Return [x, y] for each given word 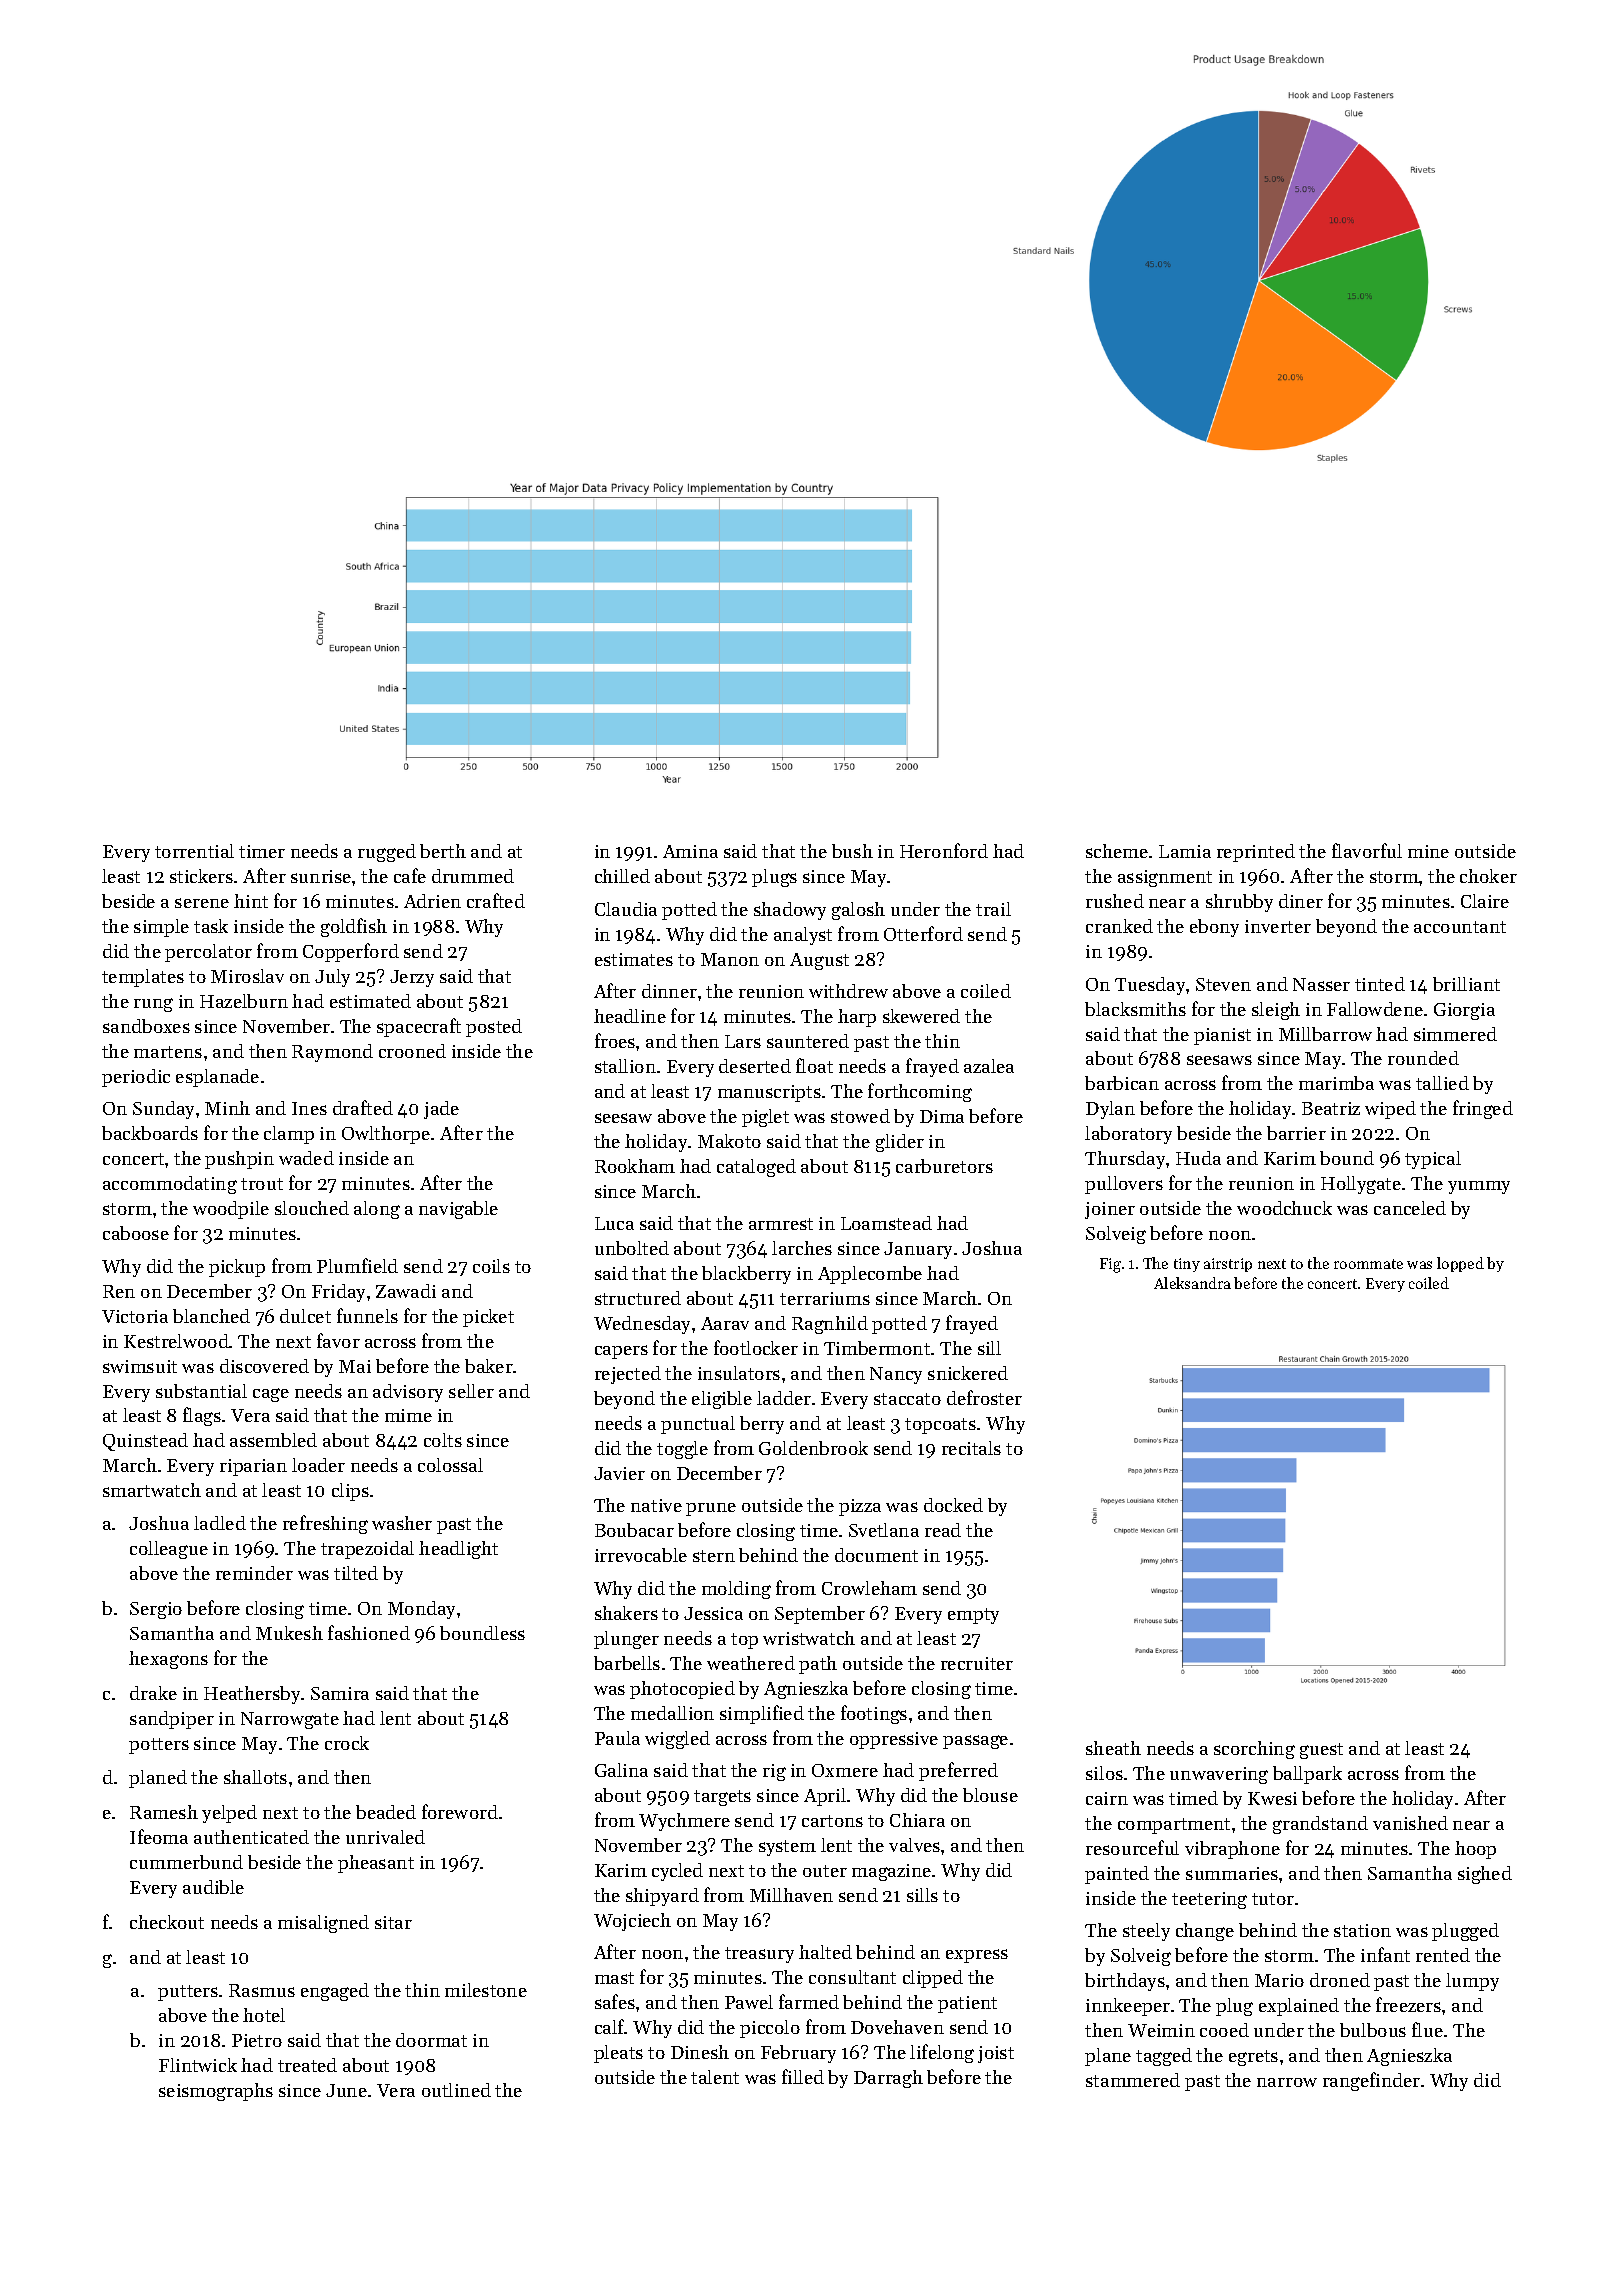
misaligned [323, 1924]
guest [1321, 1751]
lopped [1460, 1264]
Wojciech [632, 1922]
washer [402, 1523]
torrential [194, 851]
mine [1428, 851]
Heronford [944, 850]
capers [621, 1352]
